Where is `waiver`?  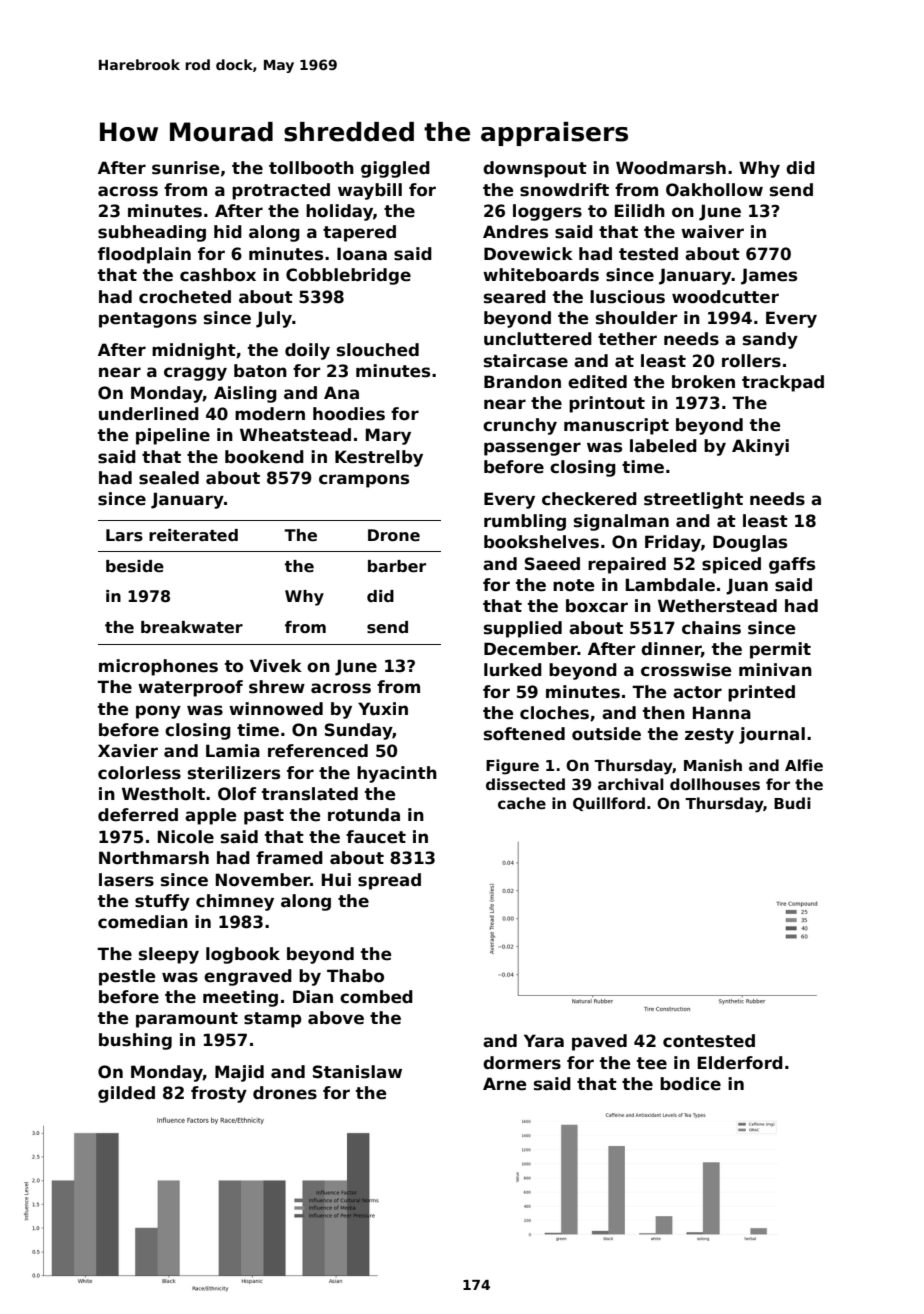 waiver is located at coordinates (712, 232).
